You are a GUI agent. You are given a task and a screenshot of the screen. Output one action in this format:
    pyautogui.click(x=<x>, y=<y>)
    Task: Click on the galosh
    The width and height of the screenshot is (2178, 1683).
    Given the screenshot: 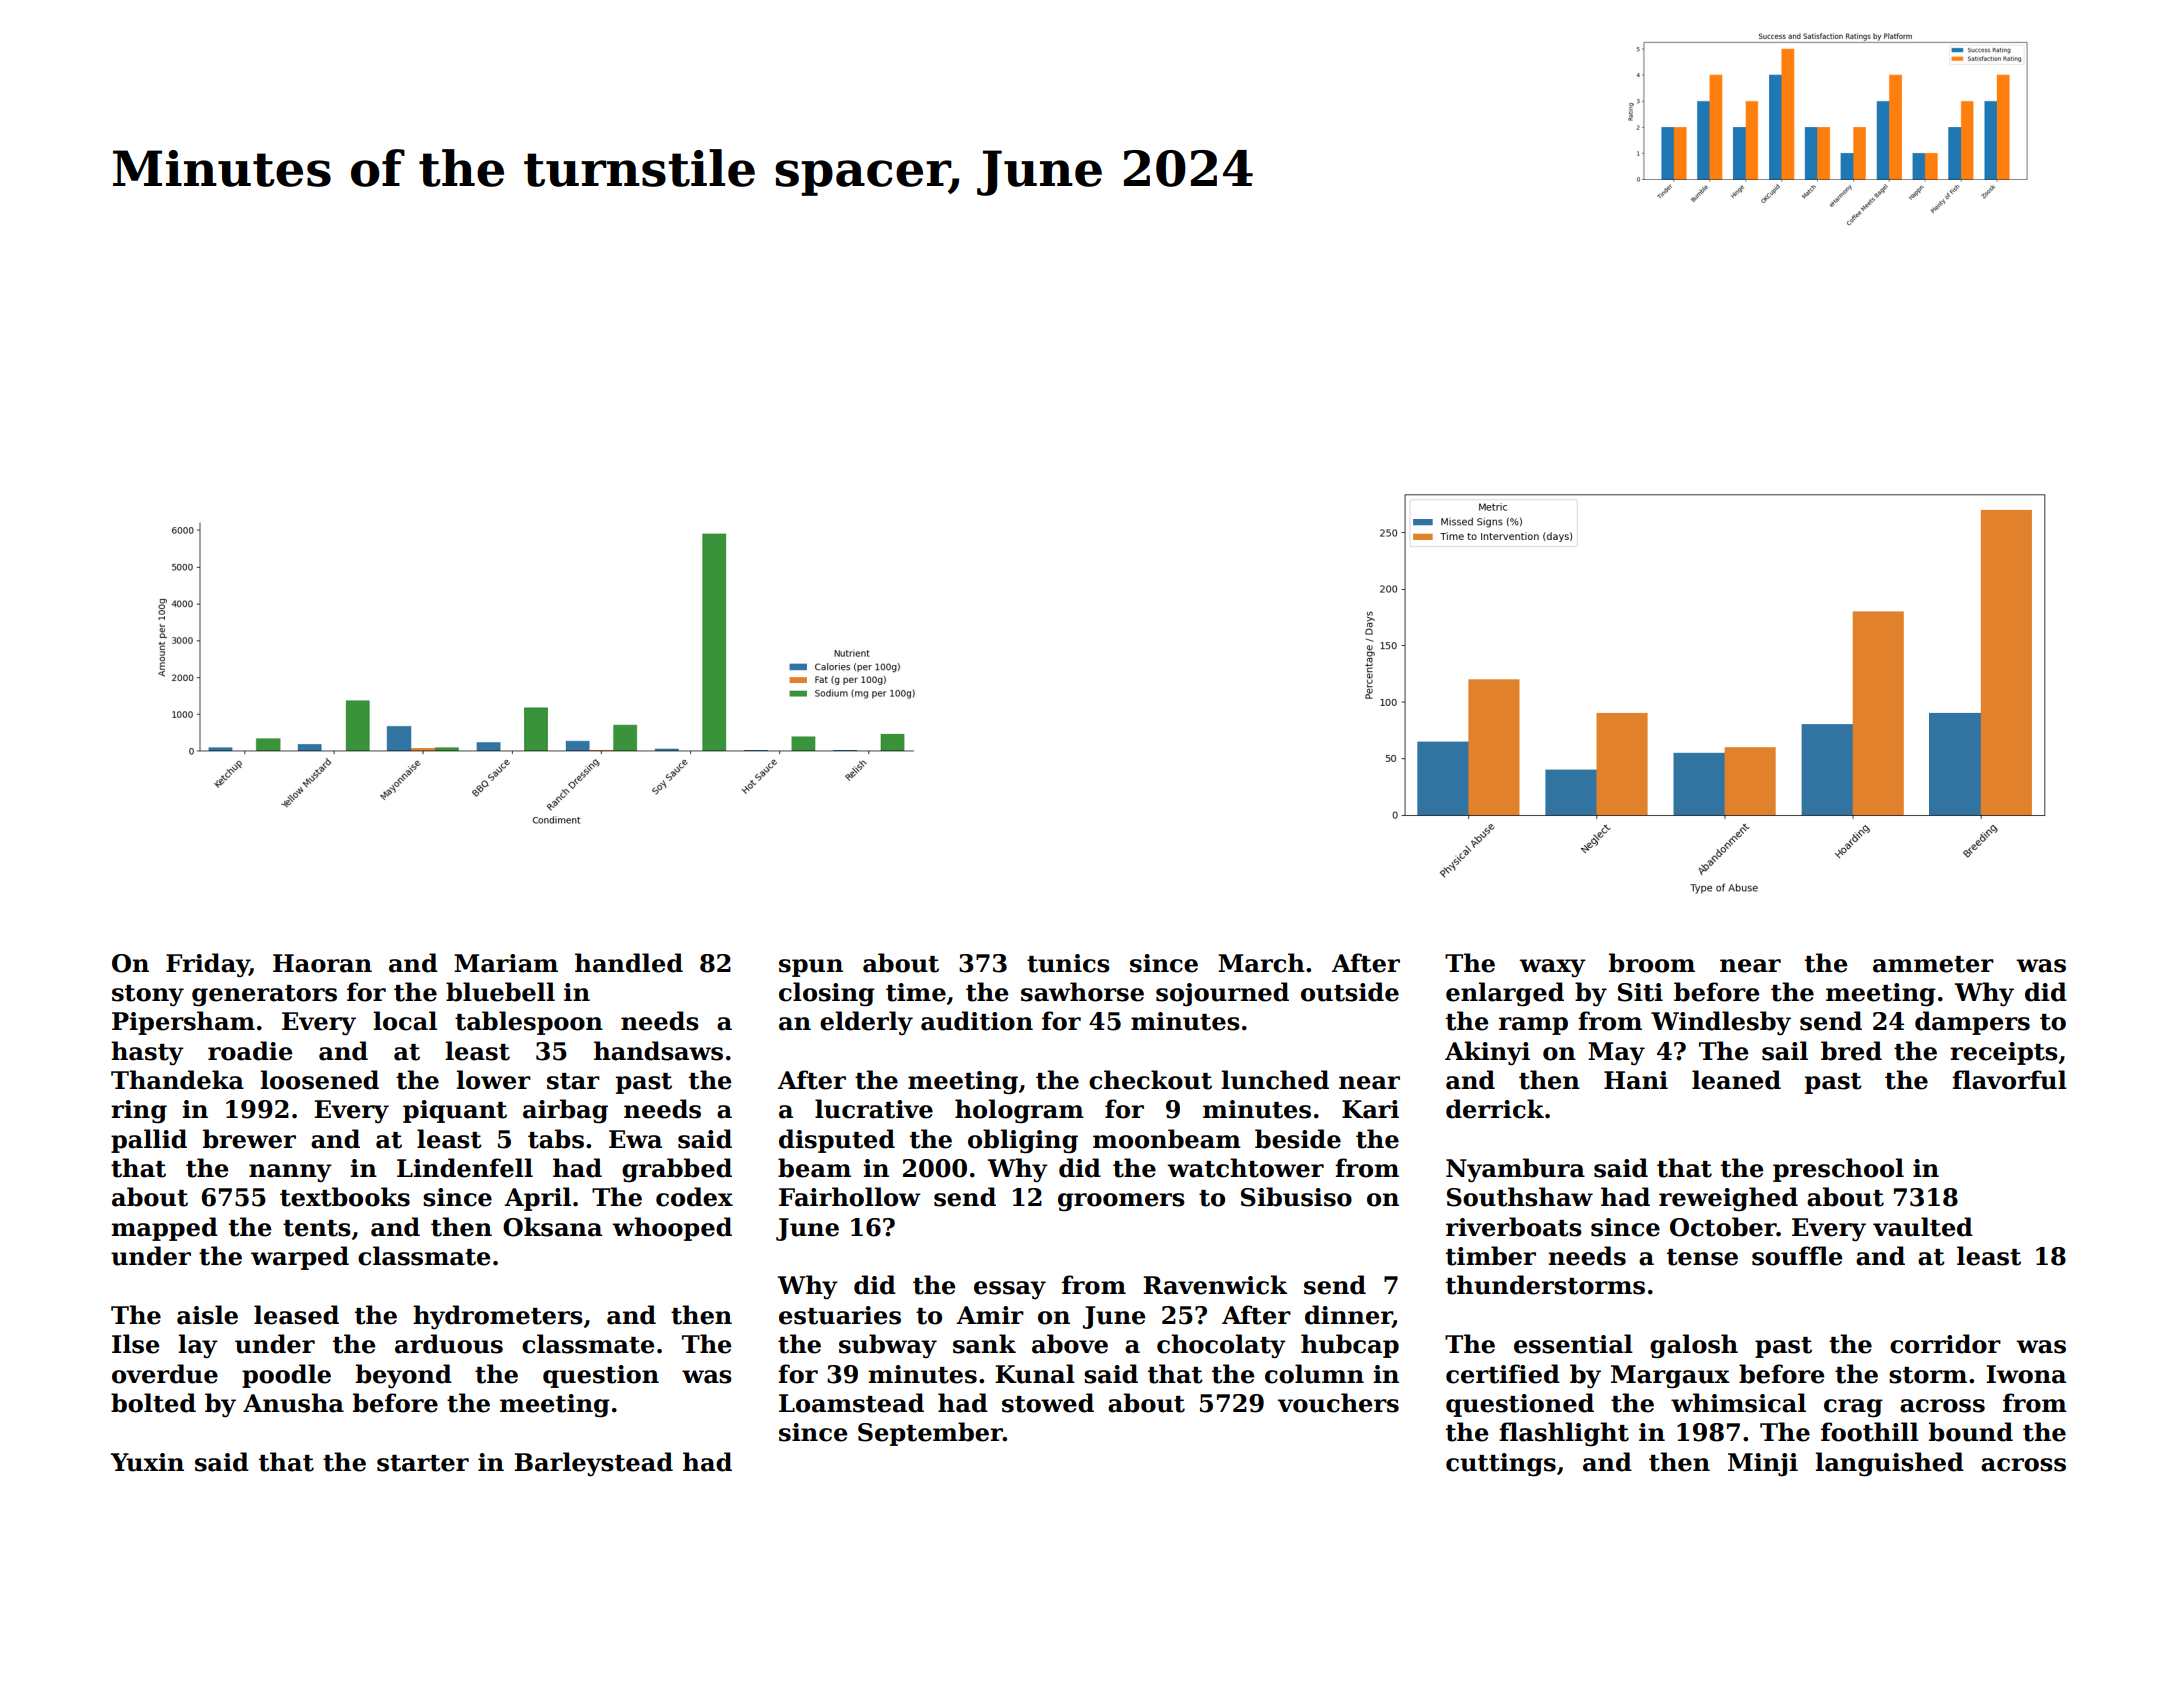 What is the action you would take?
    pyautogui.click(x=1694, y=1346)
